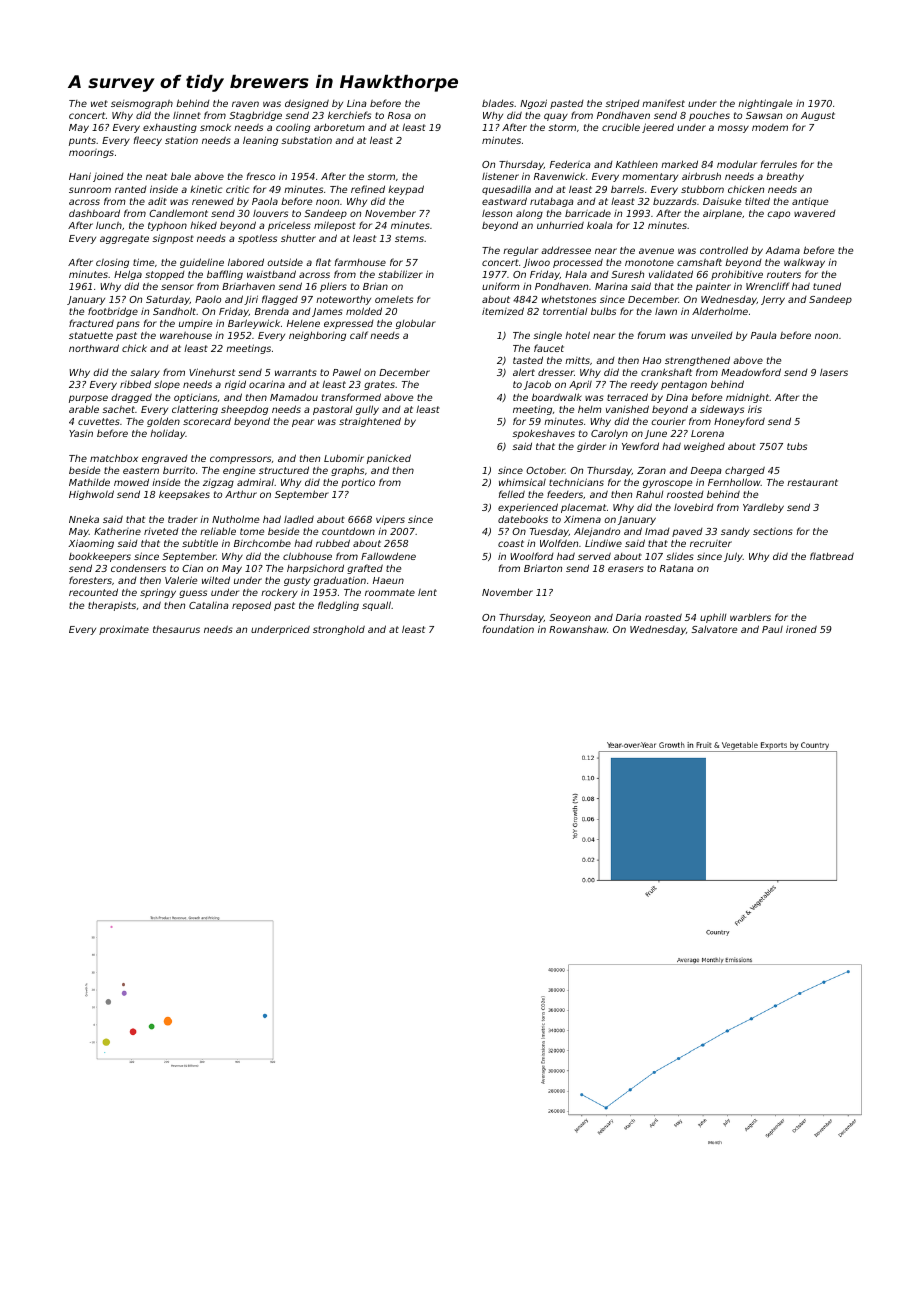 This image has height=1308, width=924. I want to click on designed, so click(307, 104).
